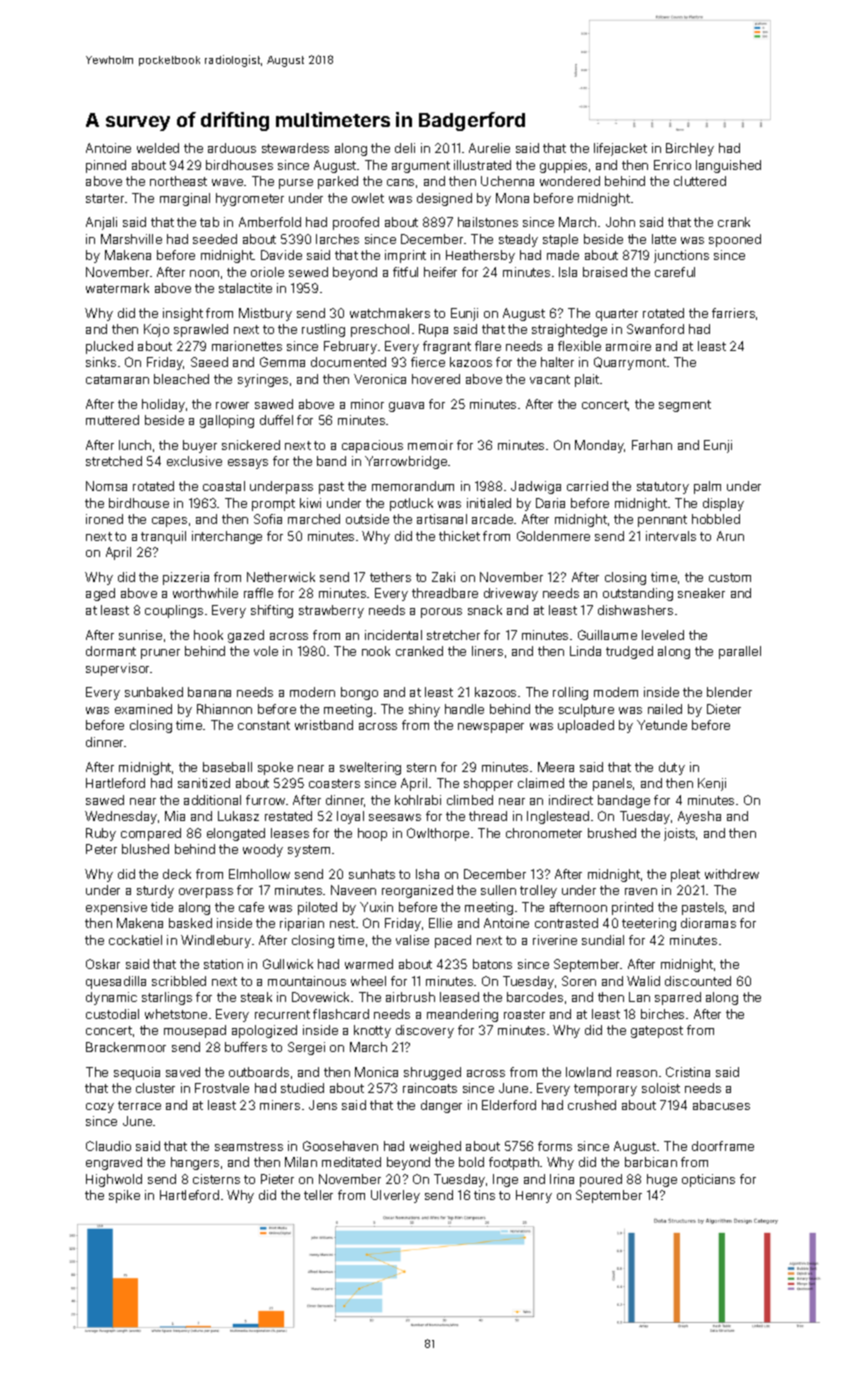 This page has height=1400, width=849. I want to click on buffers, so click(246, 1047).
